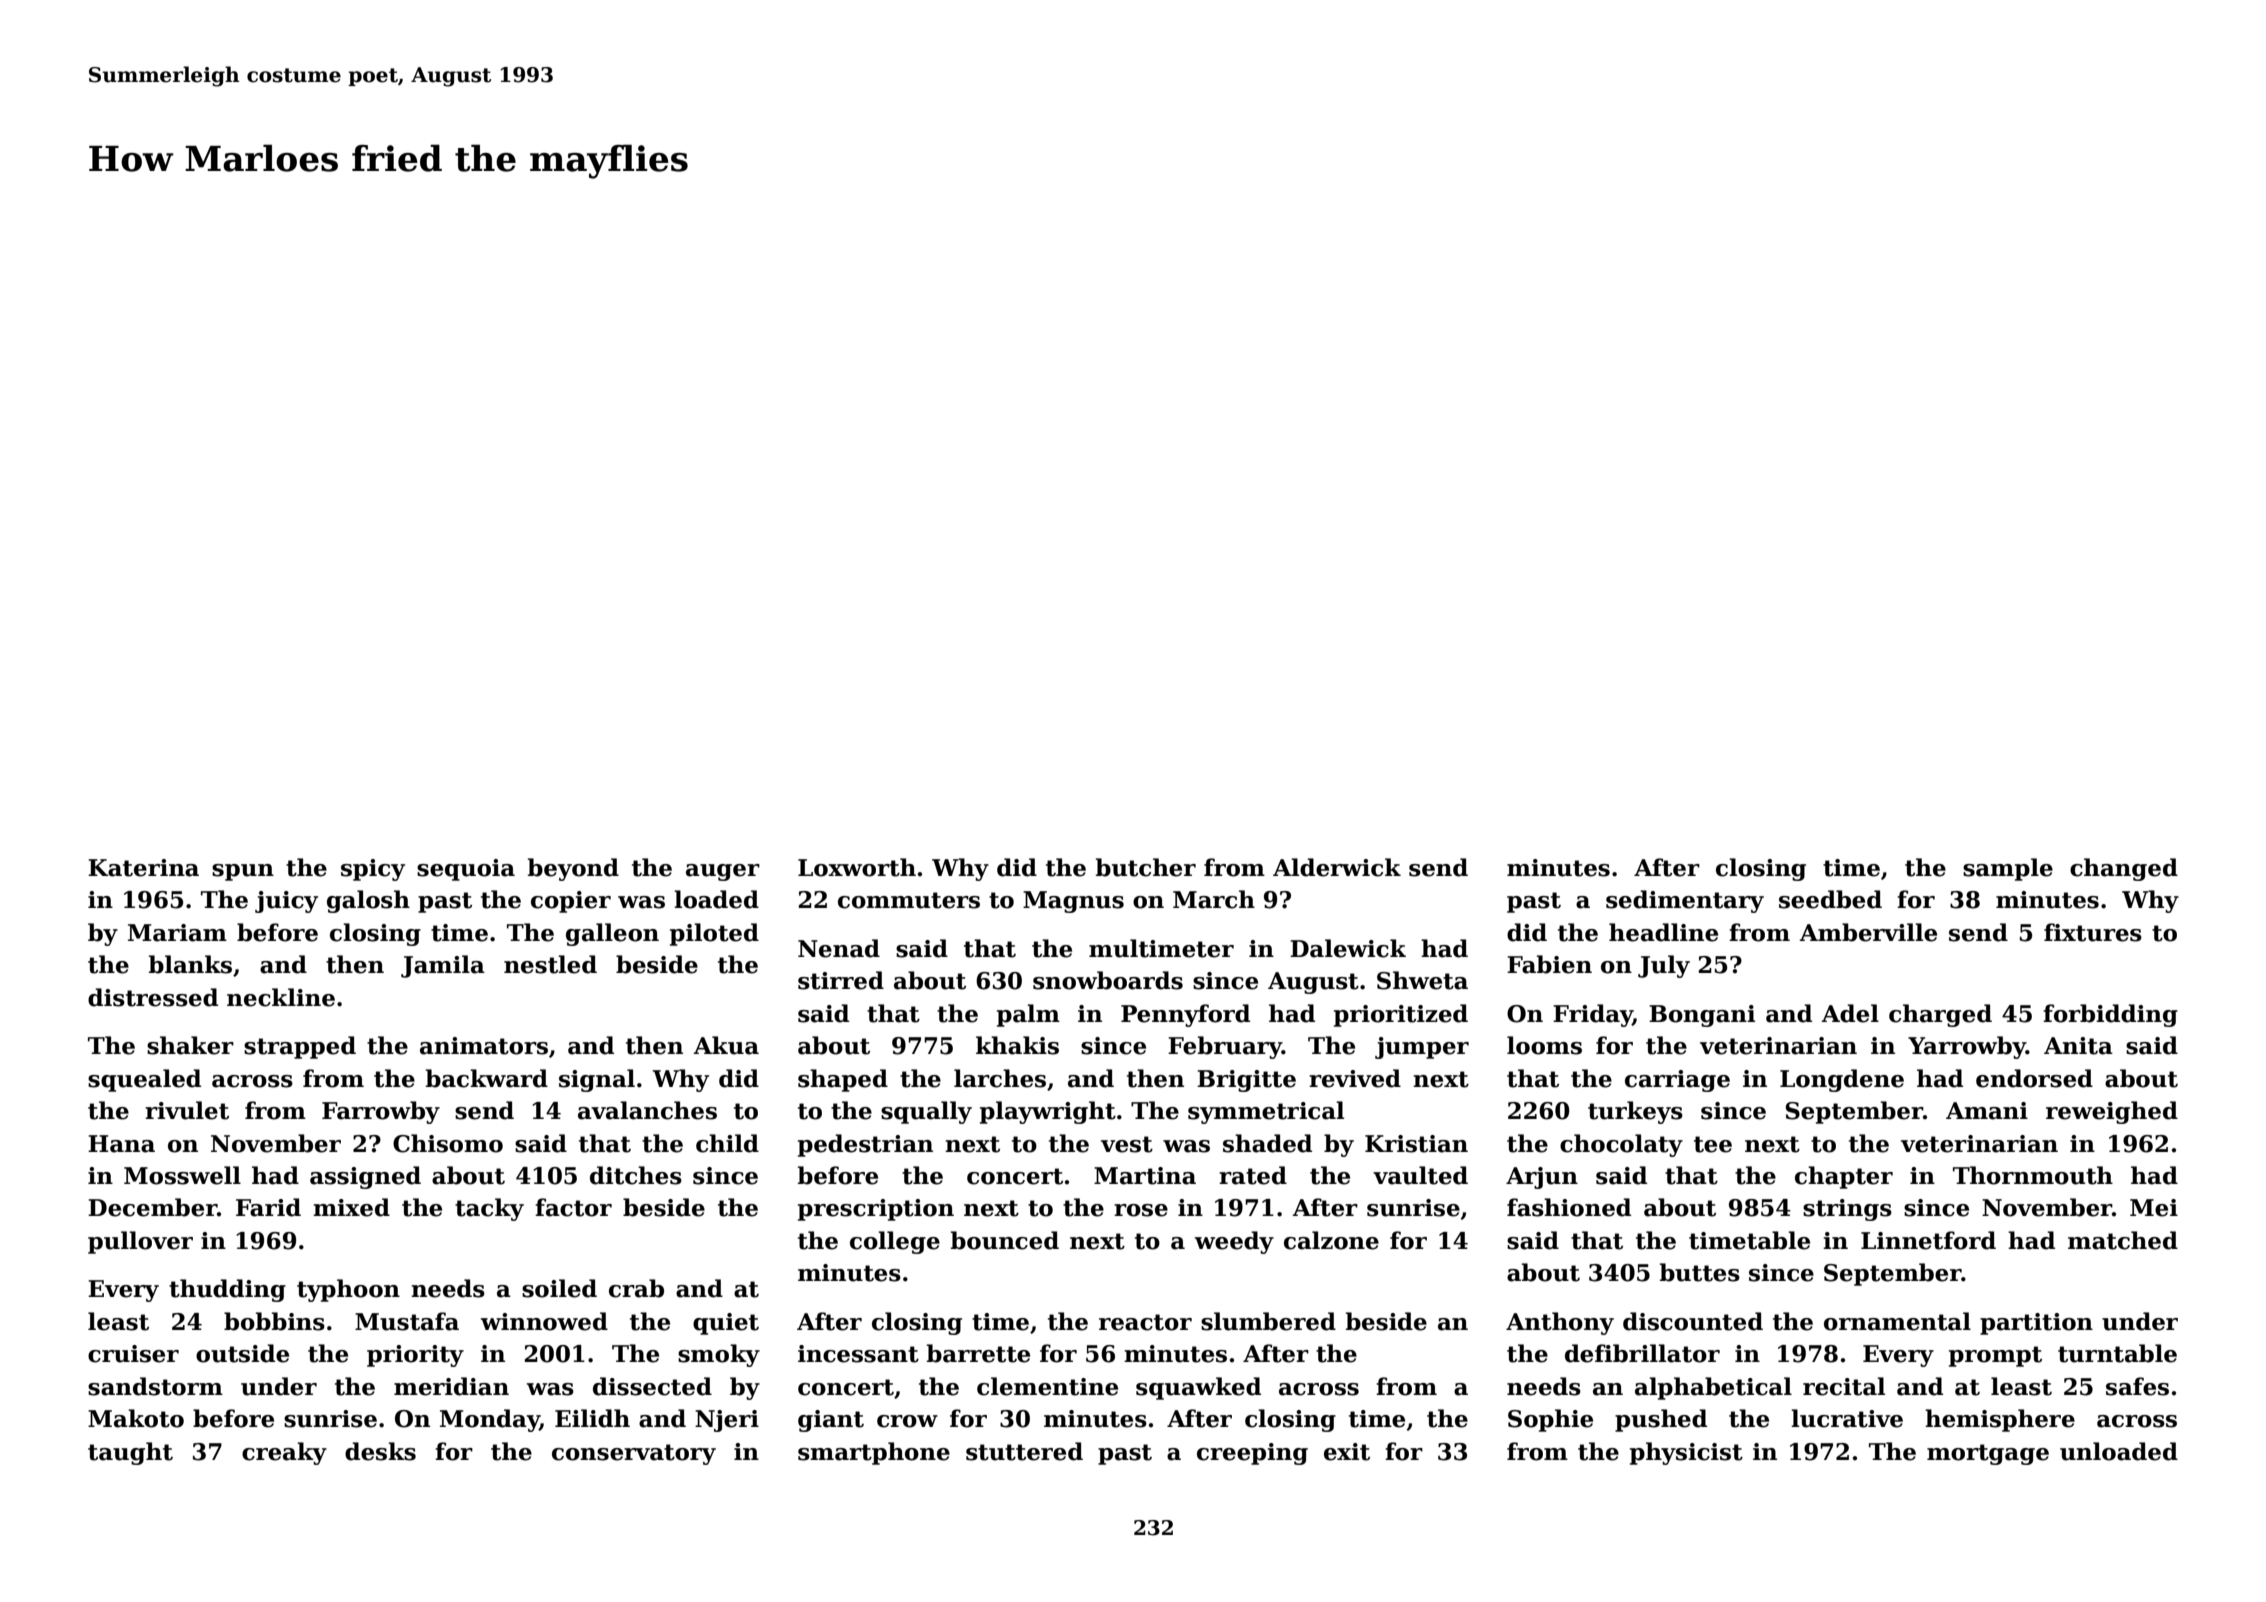  Describe the element at coordinates (1268, 1321) in the document. I see `slumbered` at that location.
